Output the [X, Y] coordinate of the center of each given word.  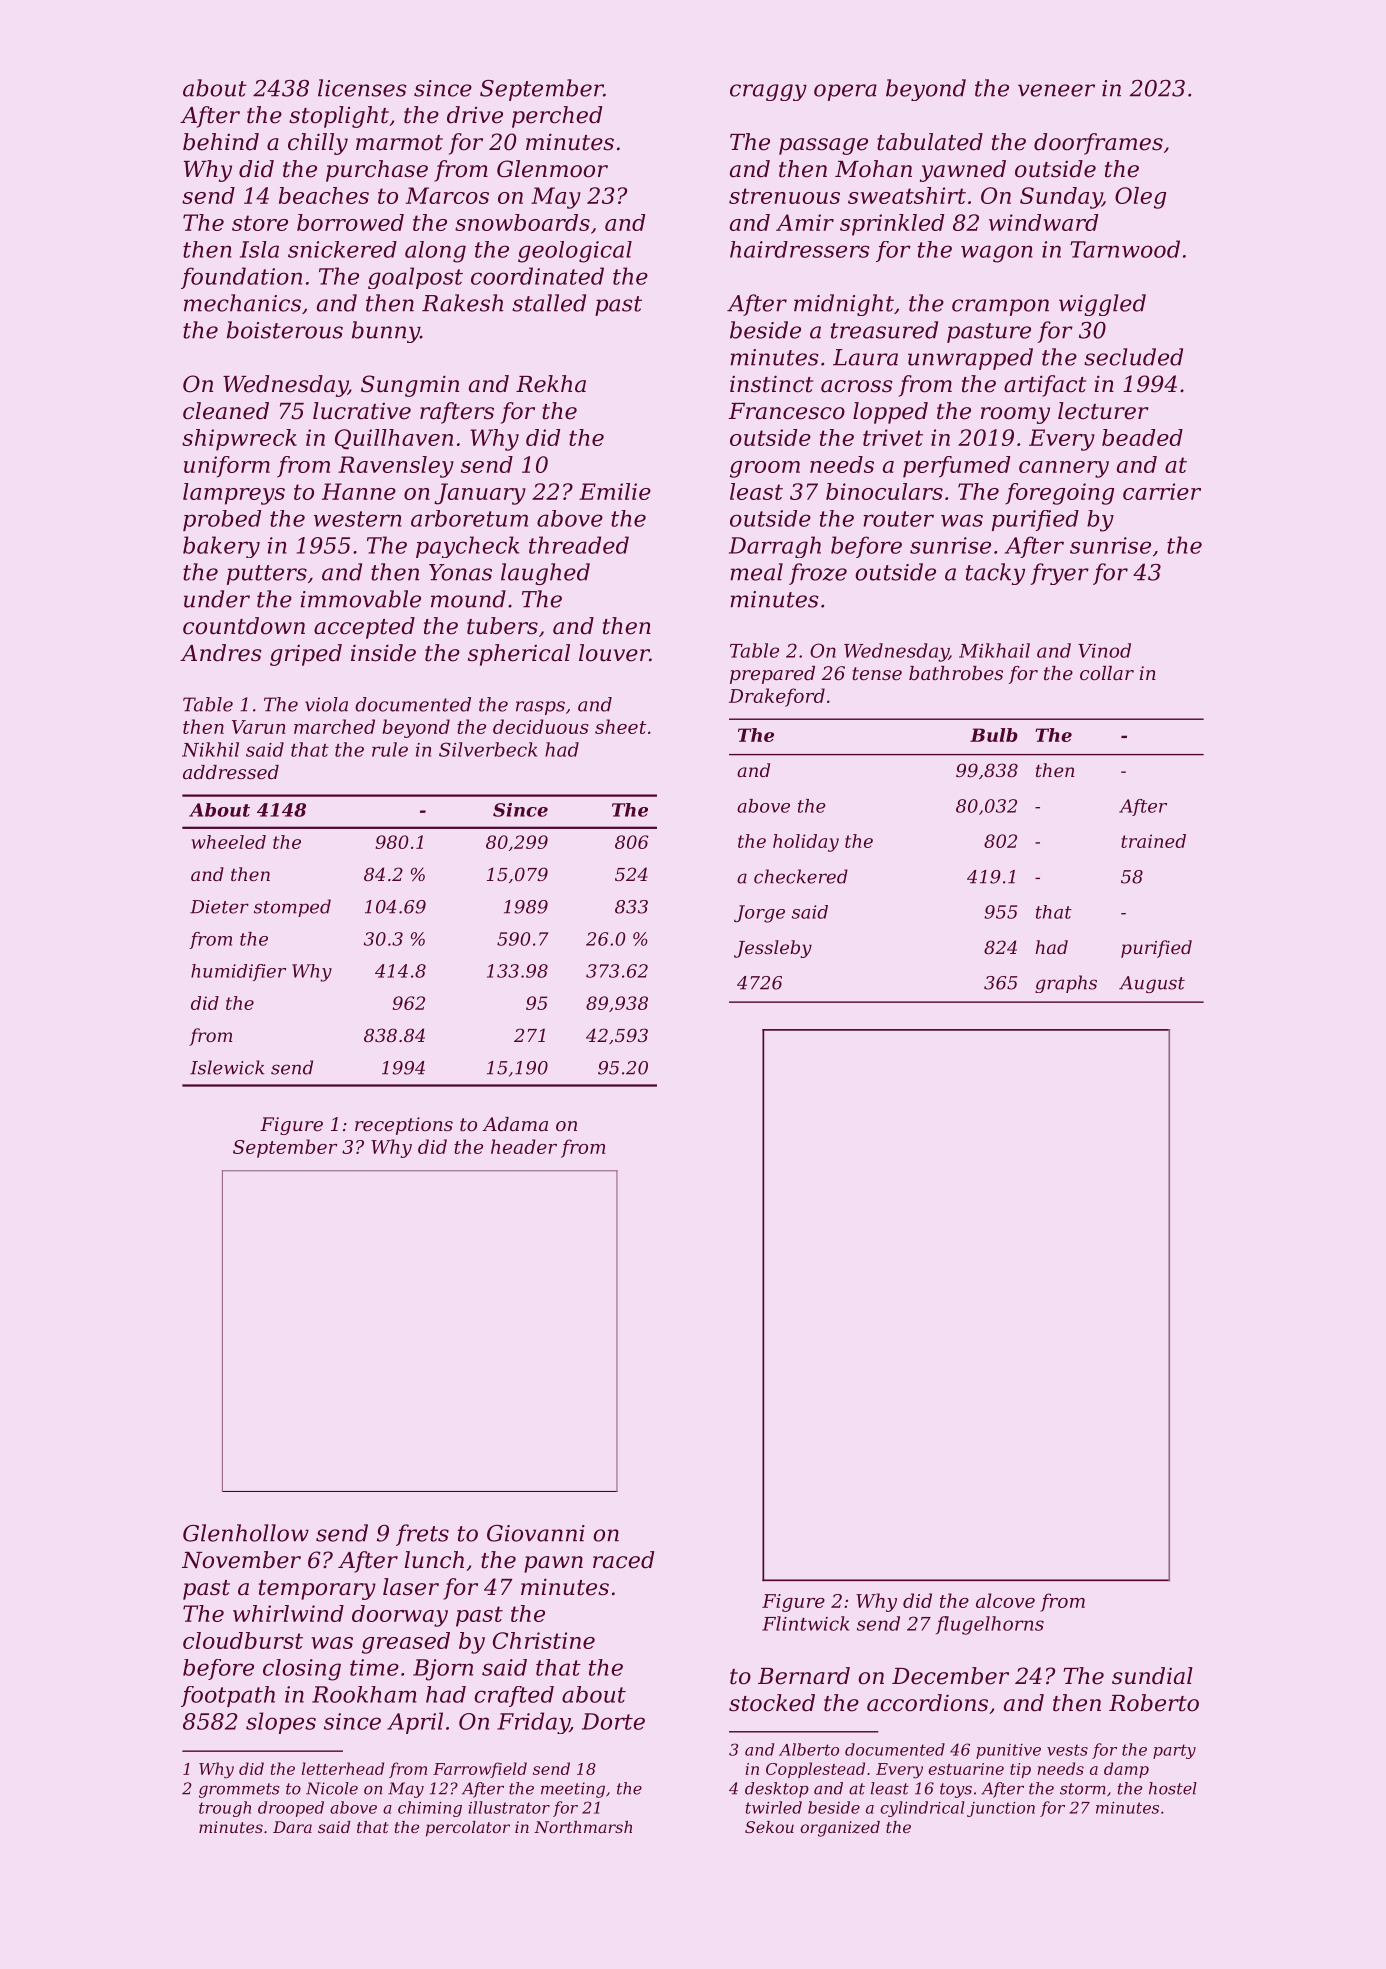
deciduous [541, 726]
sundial [1152, 1676]
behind [221, 142]
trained [1153, 841]
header [524, 1146]
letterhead [343, 1768]
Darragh [775, 547]
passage [823, 146]
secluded [1133, 357]
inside [383, 653]
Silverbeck [488, 749]
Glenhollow [246, 1533]
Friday [533, 1723]
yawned [963, 171]
